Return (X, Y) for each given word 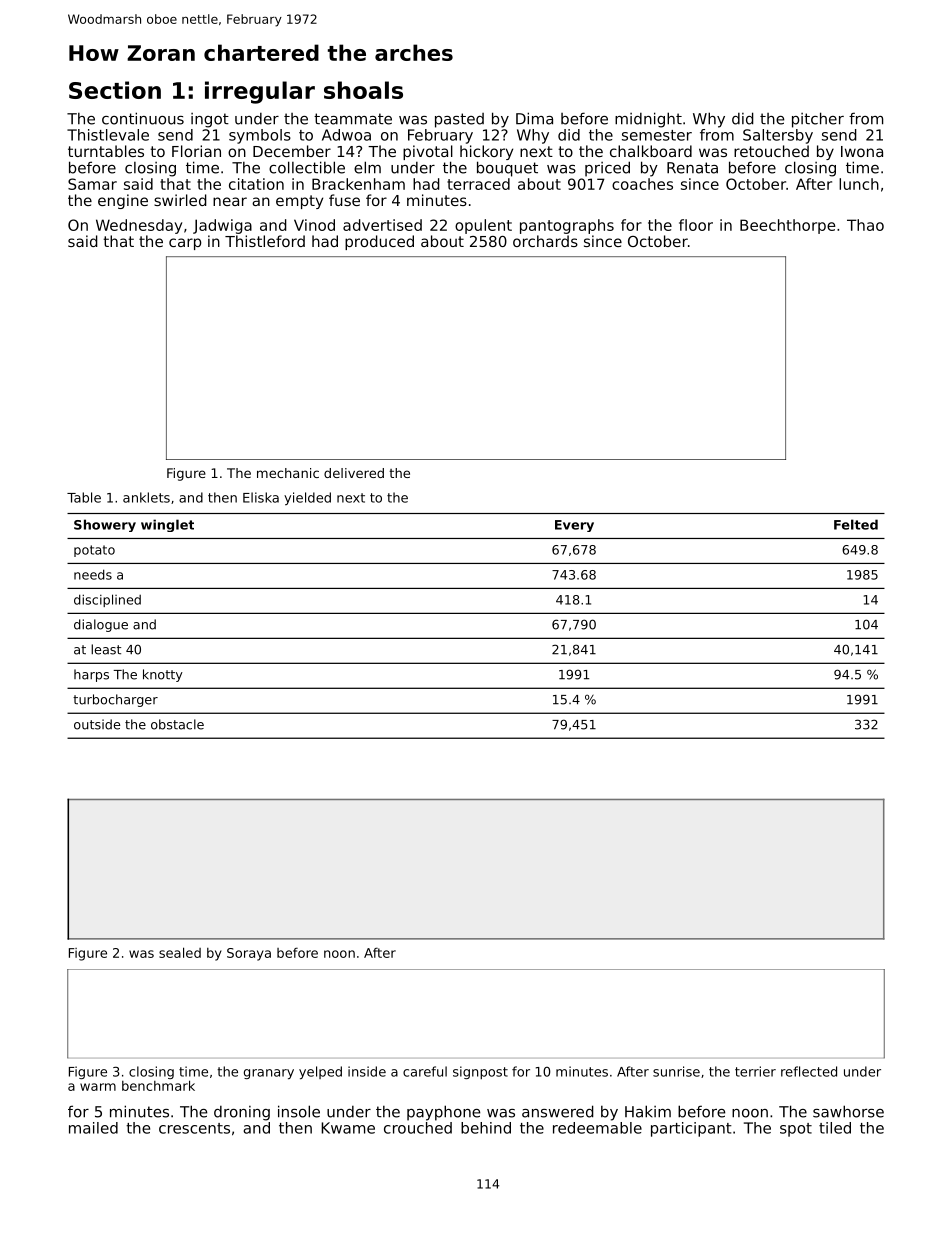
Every (574, 526)
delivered (354, 473)
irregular (260, 92)
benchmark (158, 1085)
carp (185, 244)
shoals (363, 90)
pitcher (818, 120)
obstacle (177, 724)
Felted (856, 524)
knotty (163, 675)
